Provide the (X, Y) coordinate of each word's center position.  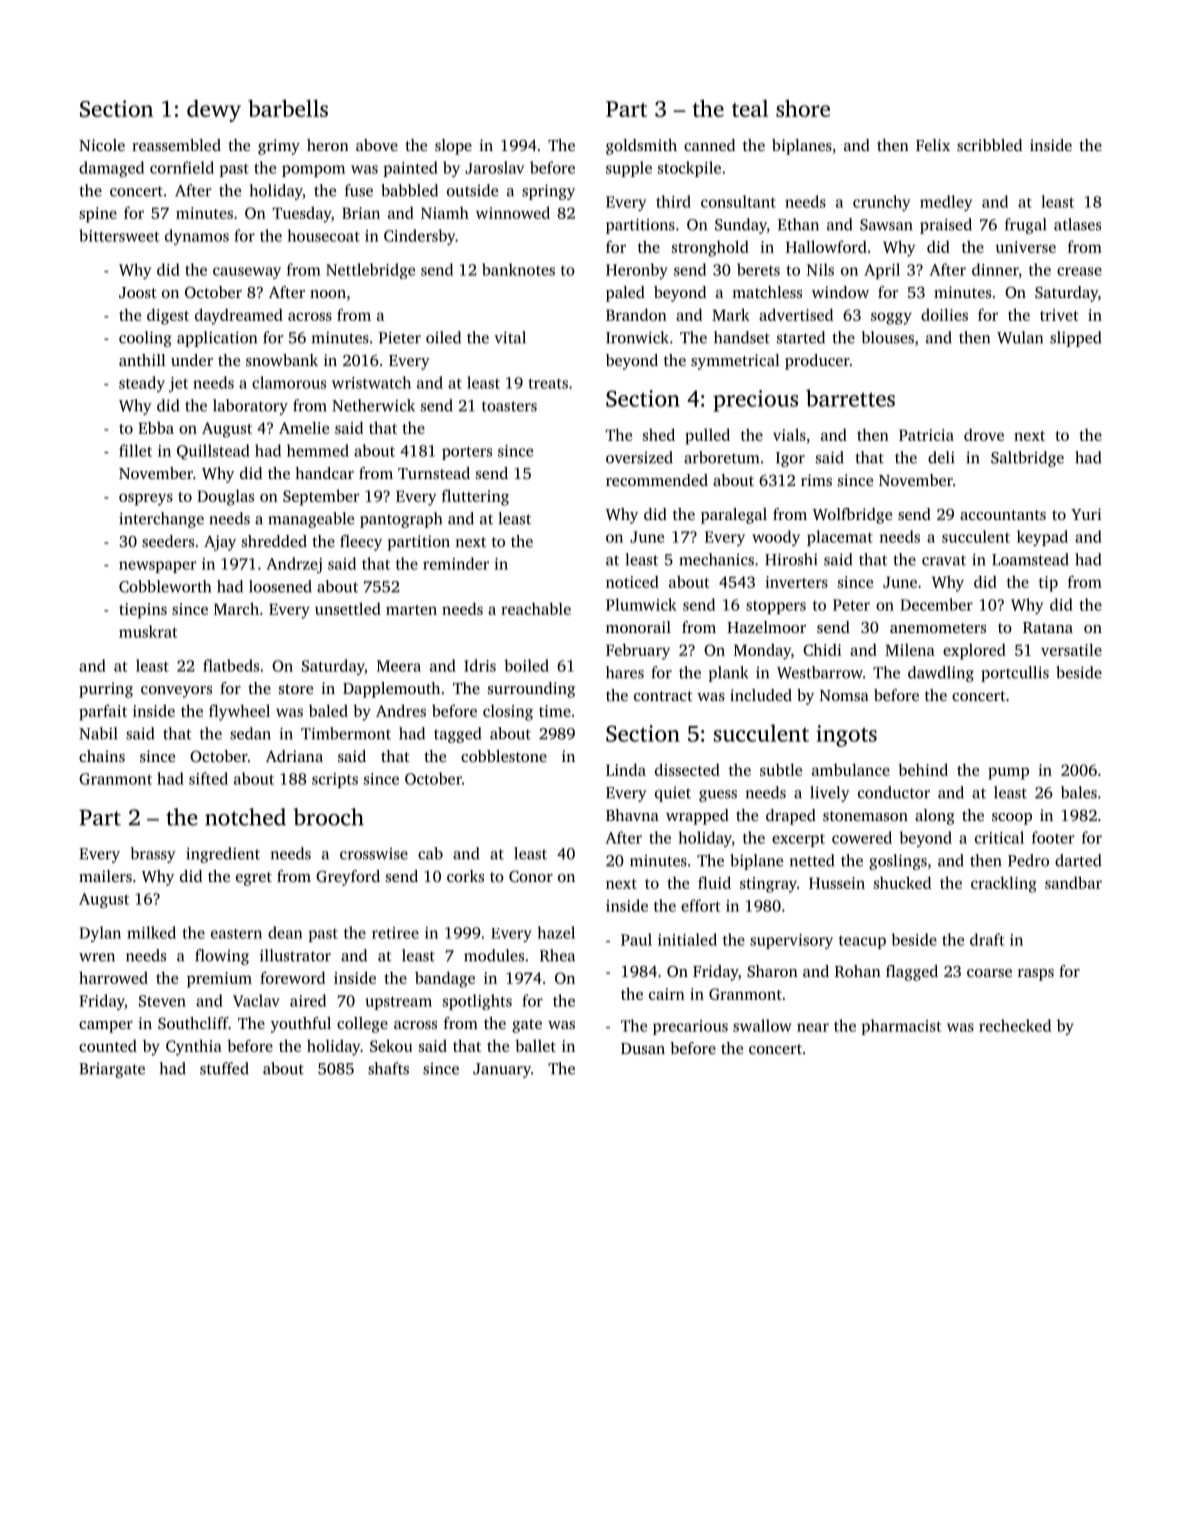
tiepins (143, 611)
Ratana (1048, 627)
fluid (714, 882)
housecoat (323, 235)
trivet (1059, 315)
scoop (1012, 819)
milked (151, 932)
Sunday (741, 226)
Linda (626, 769)
